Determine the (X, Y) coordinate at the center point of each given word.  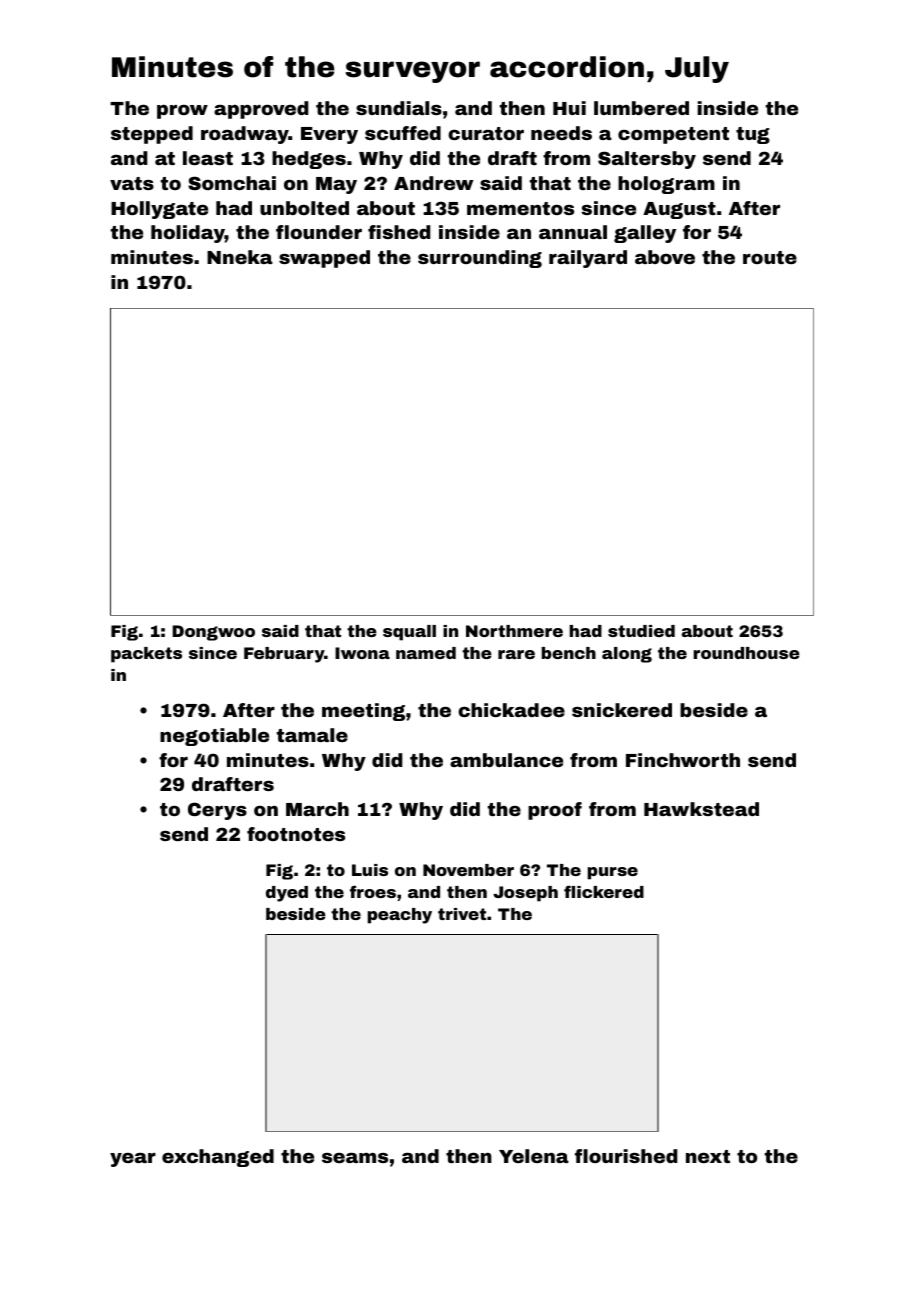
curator (486, 133)
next (708, 1156)
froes (373, 891)
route (770, 257)
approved (261, 110)
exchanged (218, 1158)
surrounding (480, 259)
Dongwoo (213, 633)
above (665, 257)
